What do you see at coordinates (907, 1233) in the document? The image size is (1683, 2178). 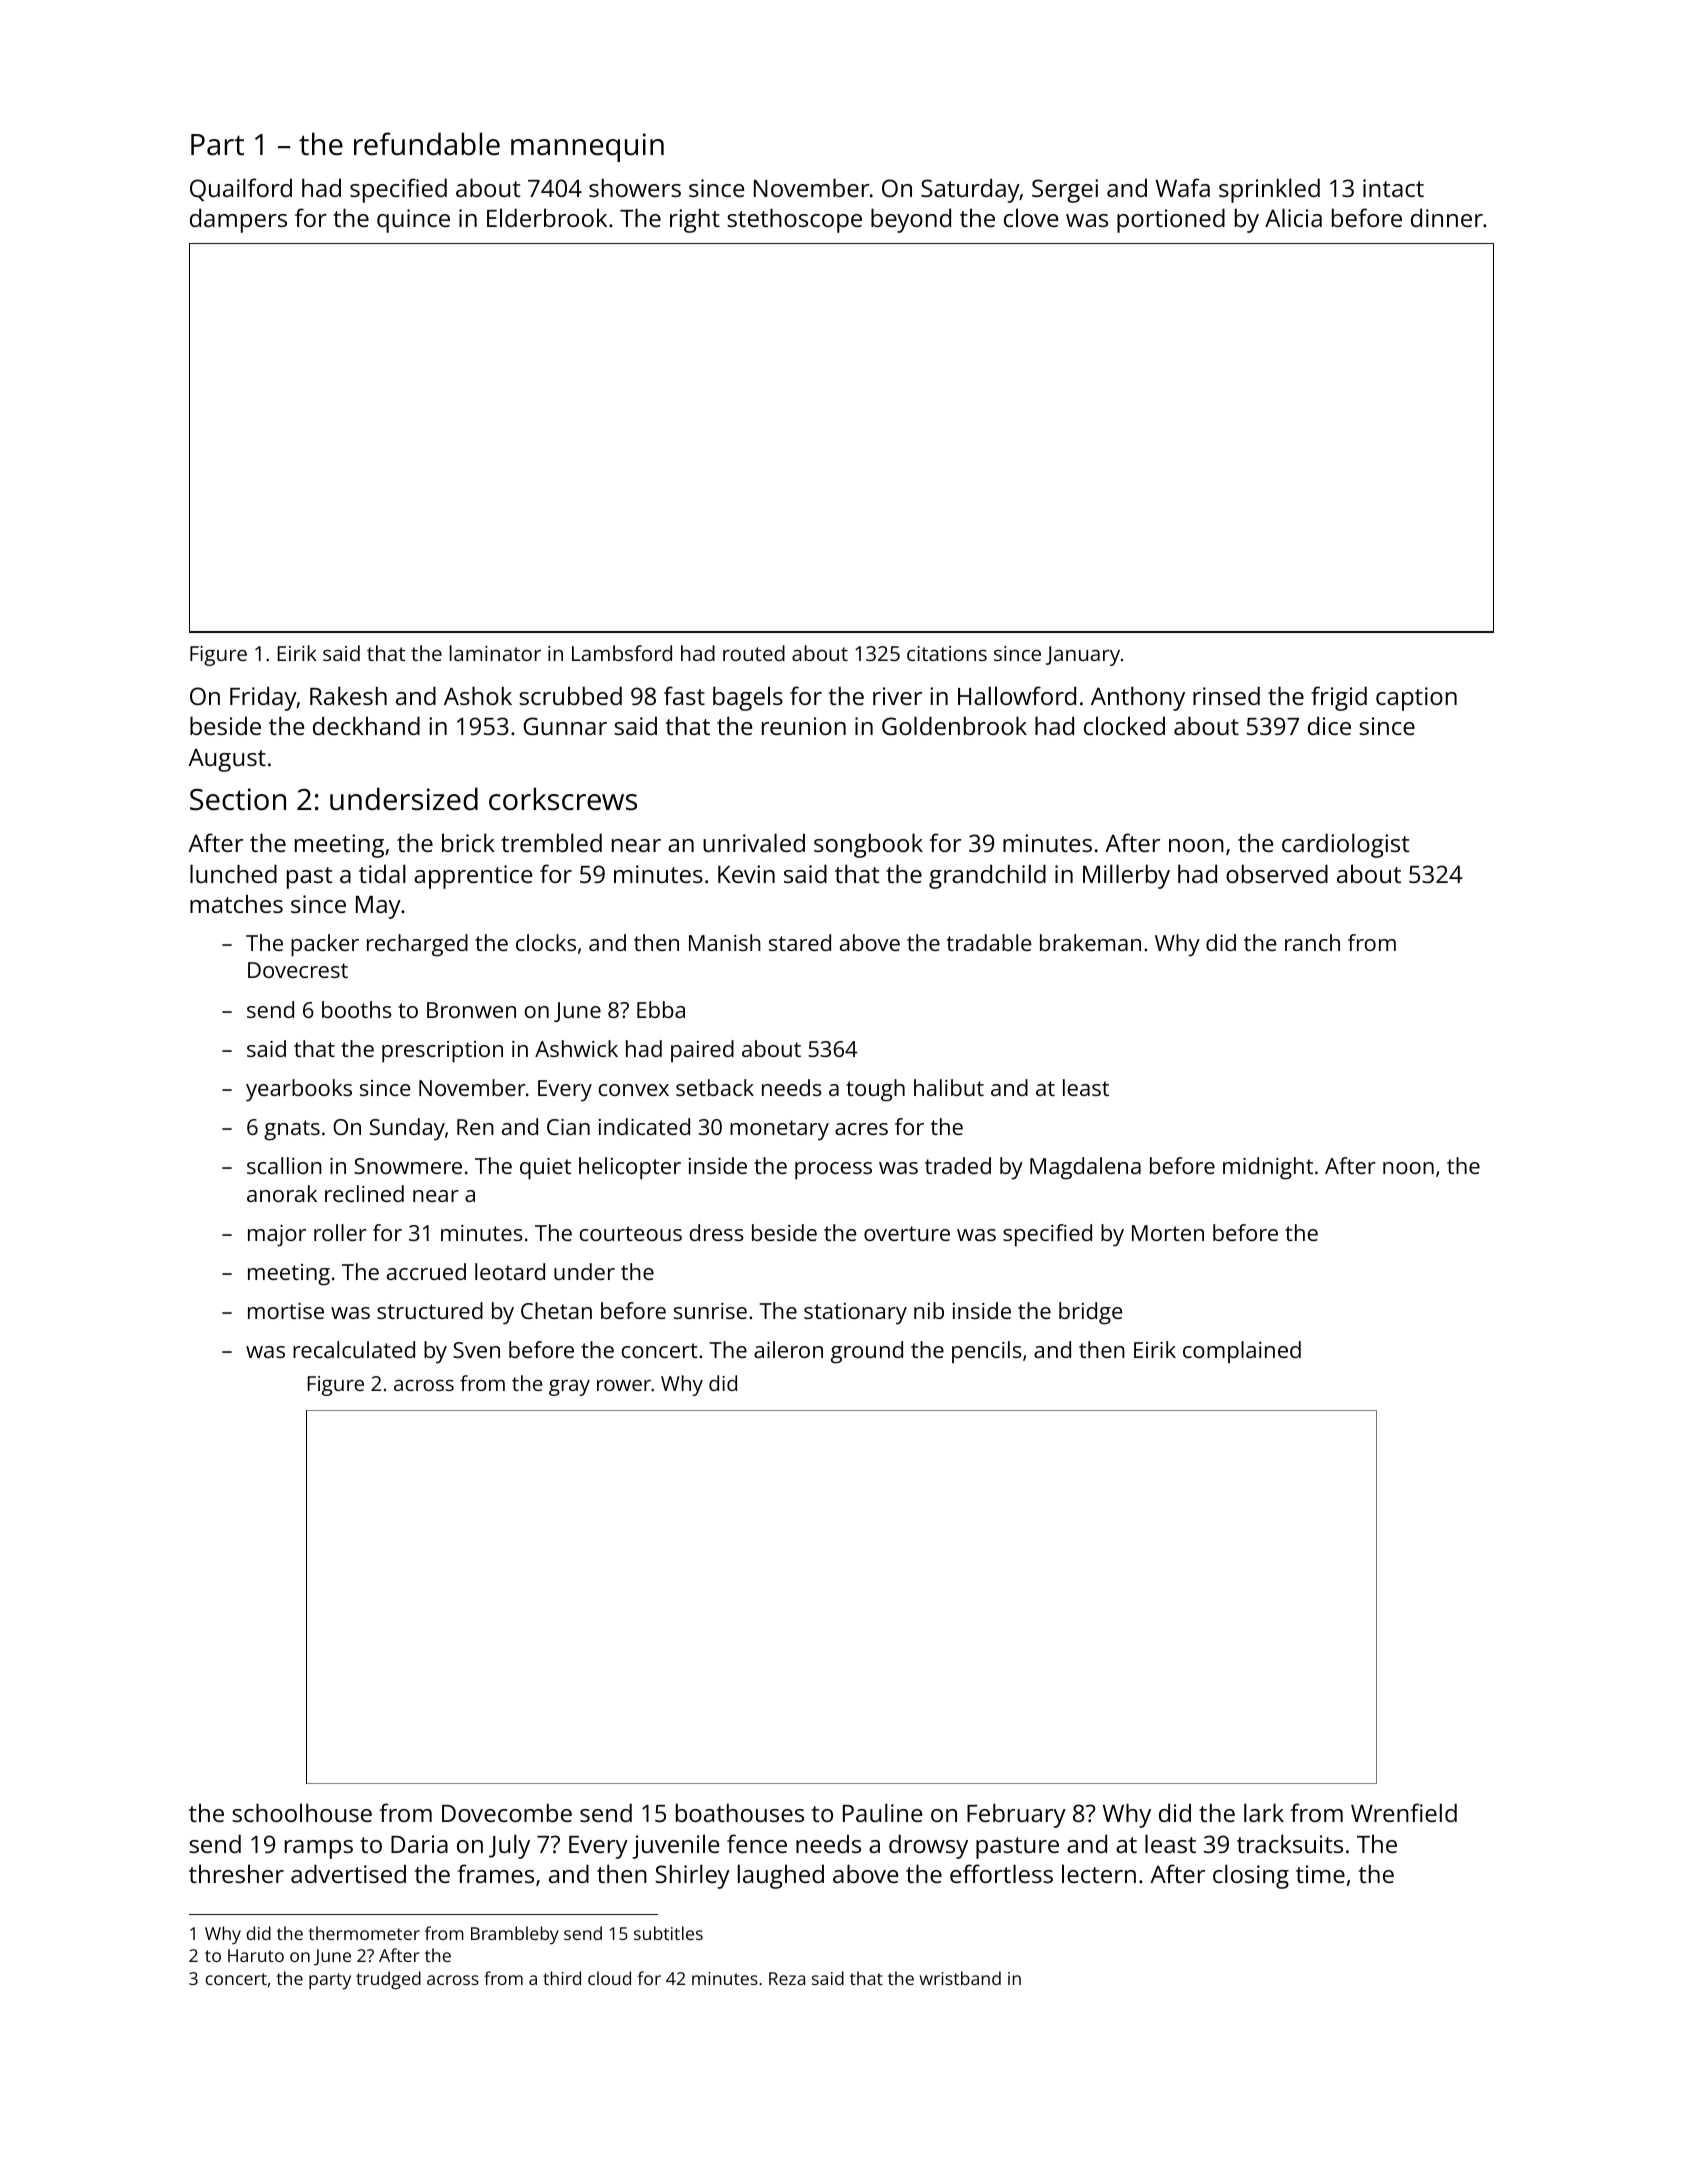 I see `overture` at bounding box center [907, 1233].
